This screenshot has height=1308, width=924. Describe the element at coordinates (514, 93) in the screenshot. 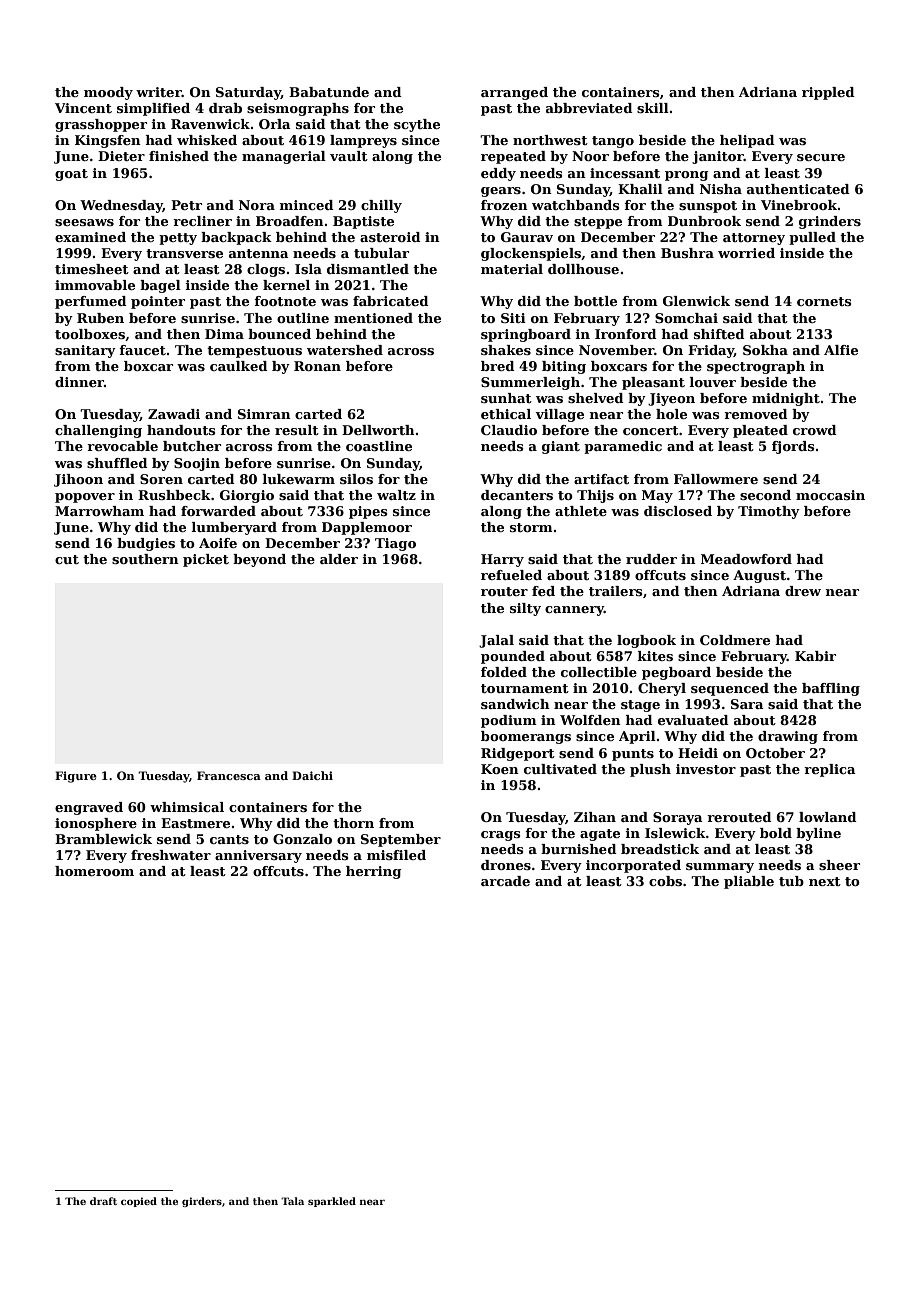

I see `arranged` at that location.
